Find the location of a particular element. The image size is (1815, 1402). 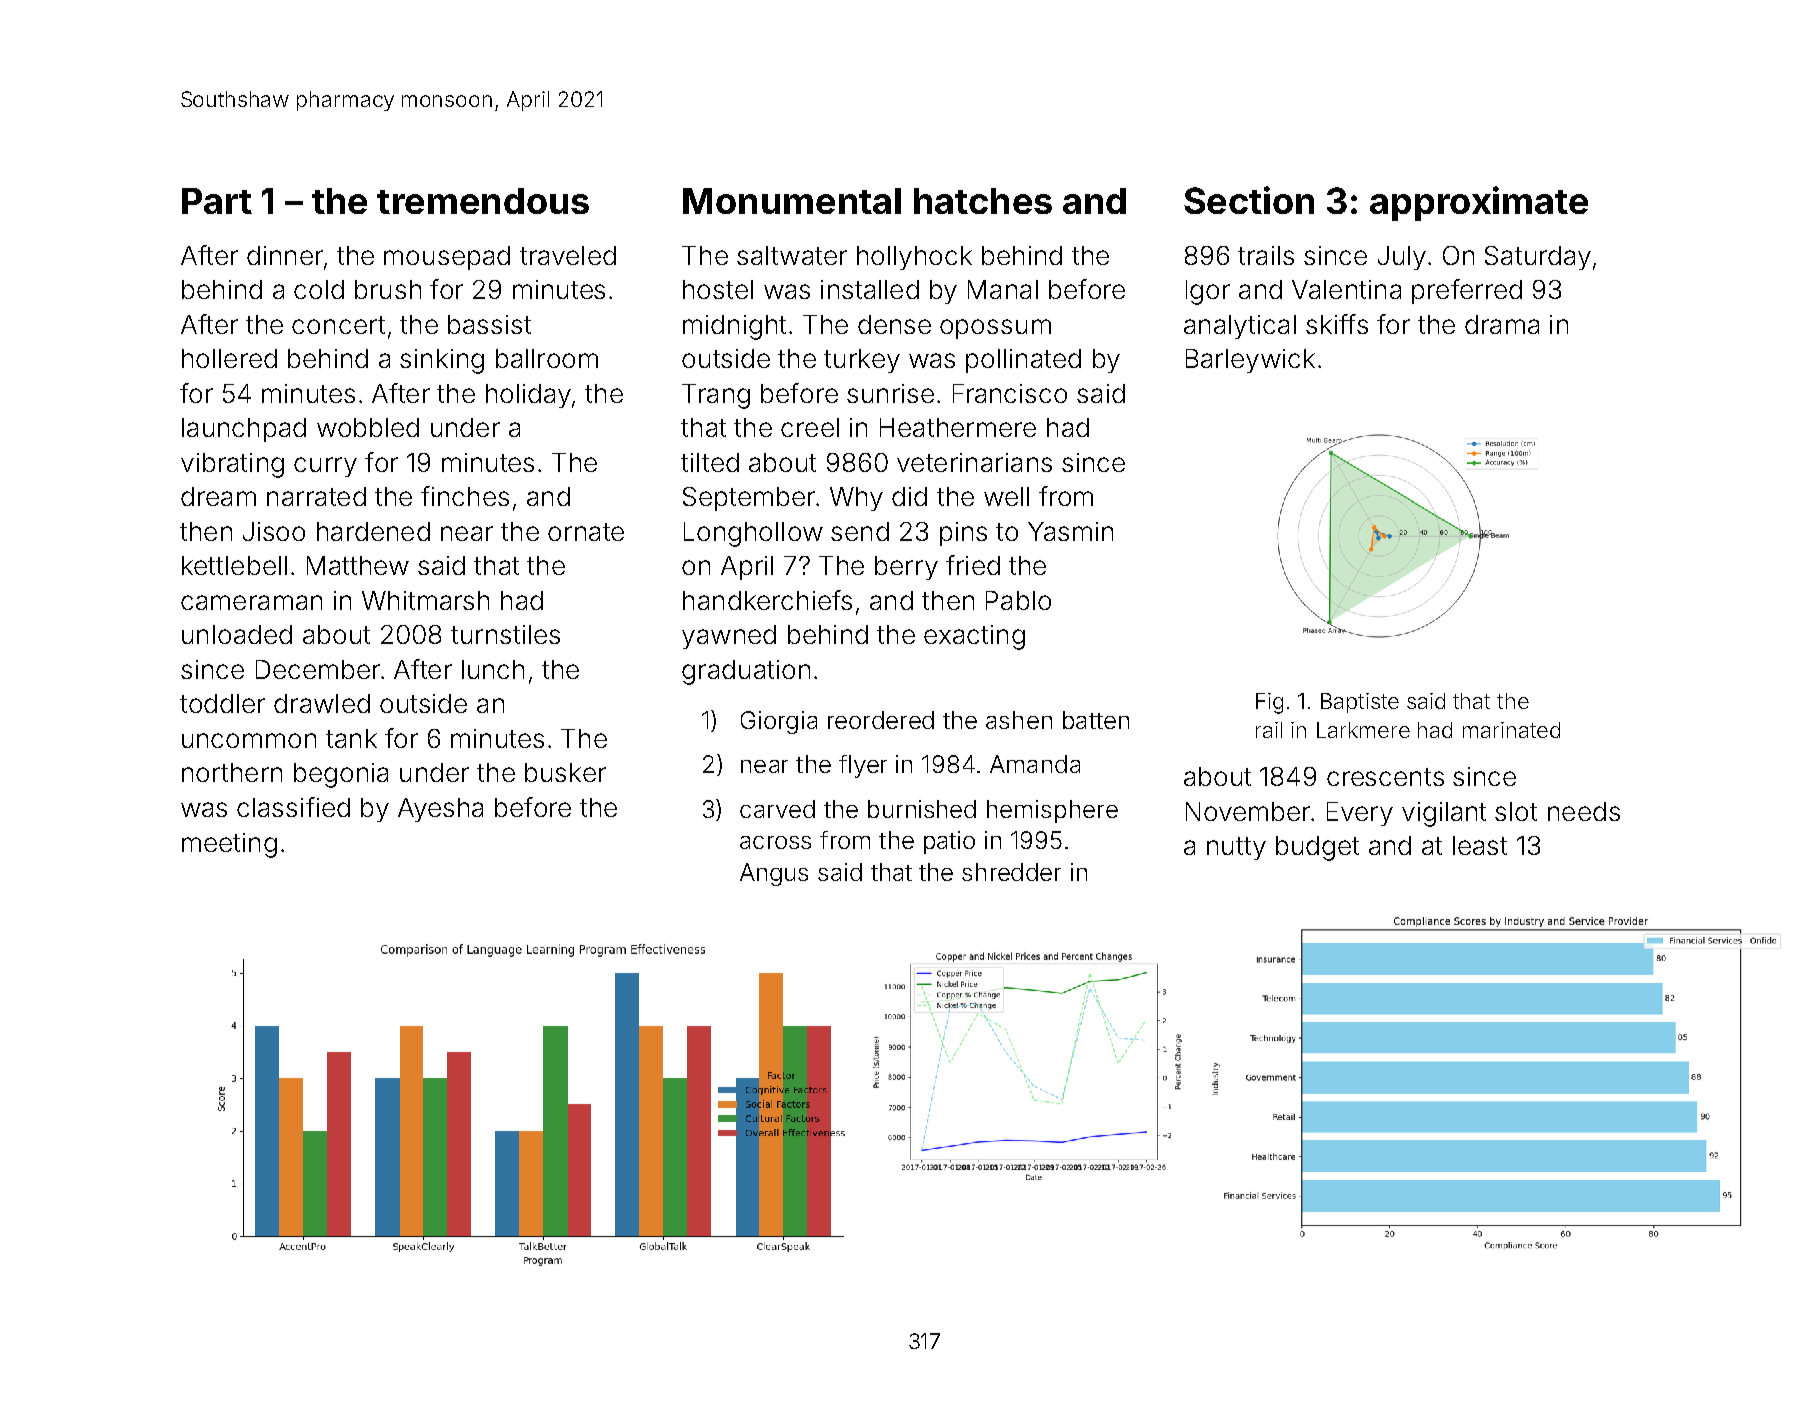

approximate is located at coordinates (1479, 203).
